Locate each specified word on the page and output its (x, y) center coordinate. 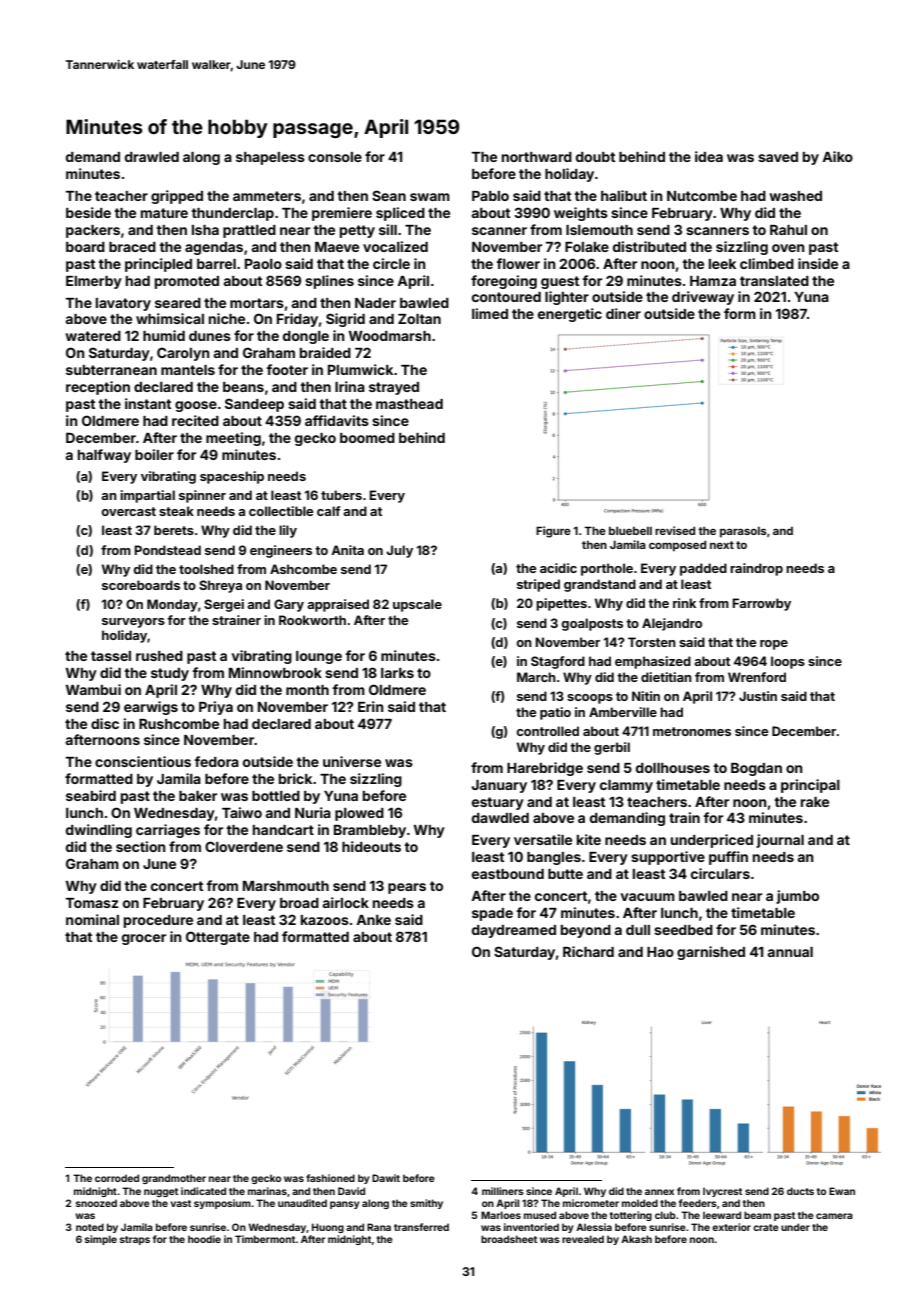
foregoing (504, 282)
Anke (373, 920)
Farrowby (761, 604)
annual (790, 952)
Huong (328, 1228)
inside (818, 263)
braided (325, 352)
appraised (338, 605)
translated (774, 281)
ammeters (267, 196)
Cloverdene (244, 846)
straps (135, 1240)
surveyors (133, 623)
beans (243, 387)
